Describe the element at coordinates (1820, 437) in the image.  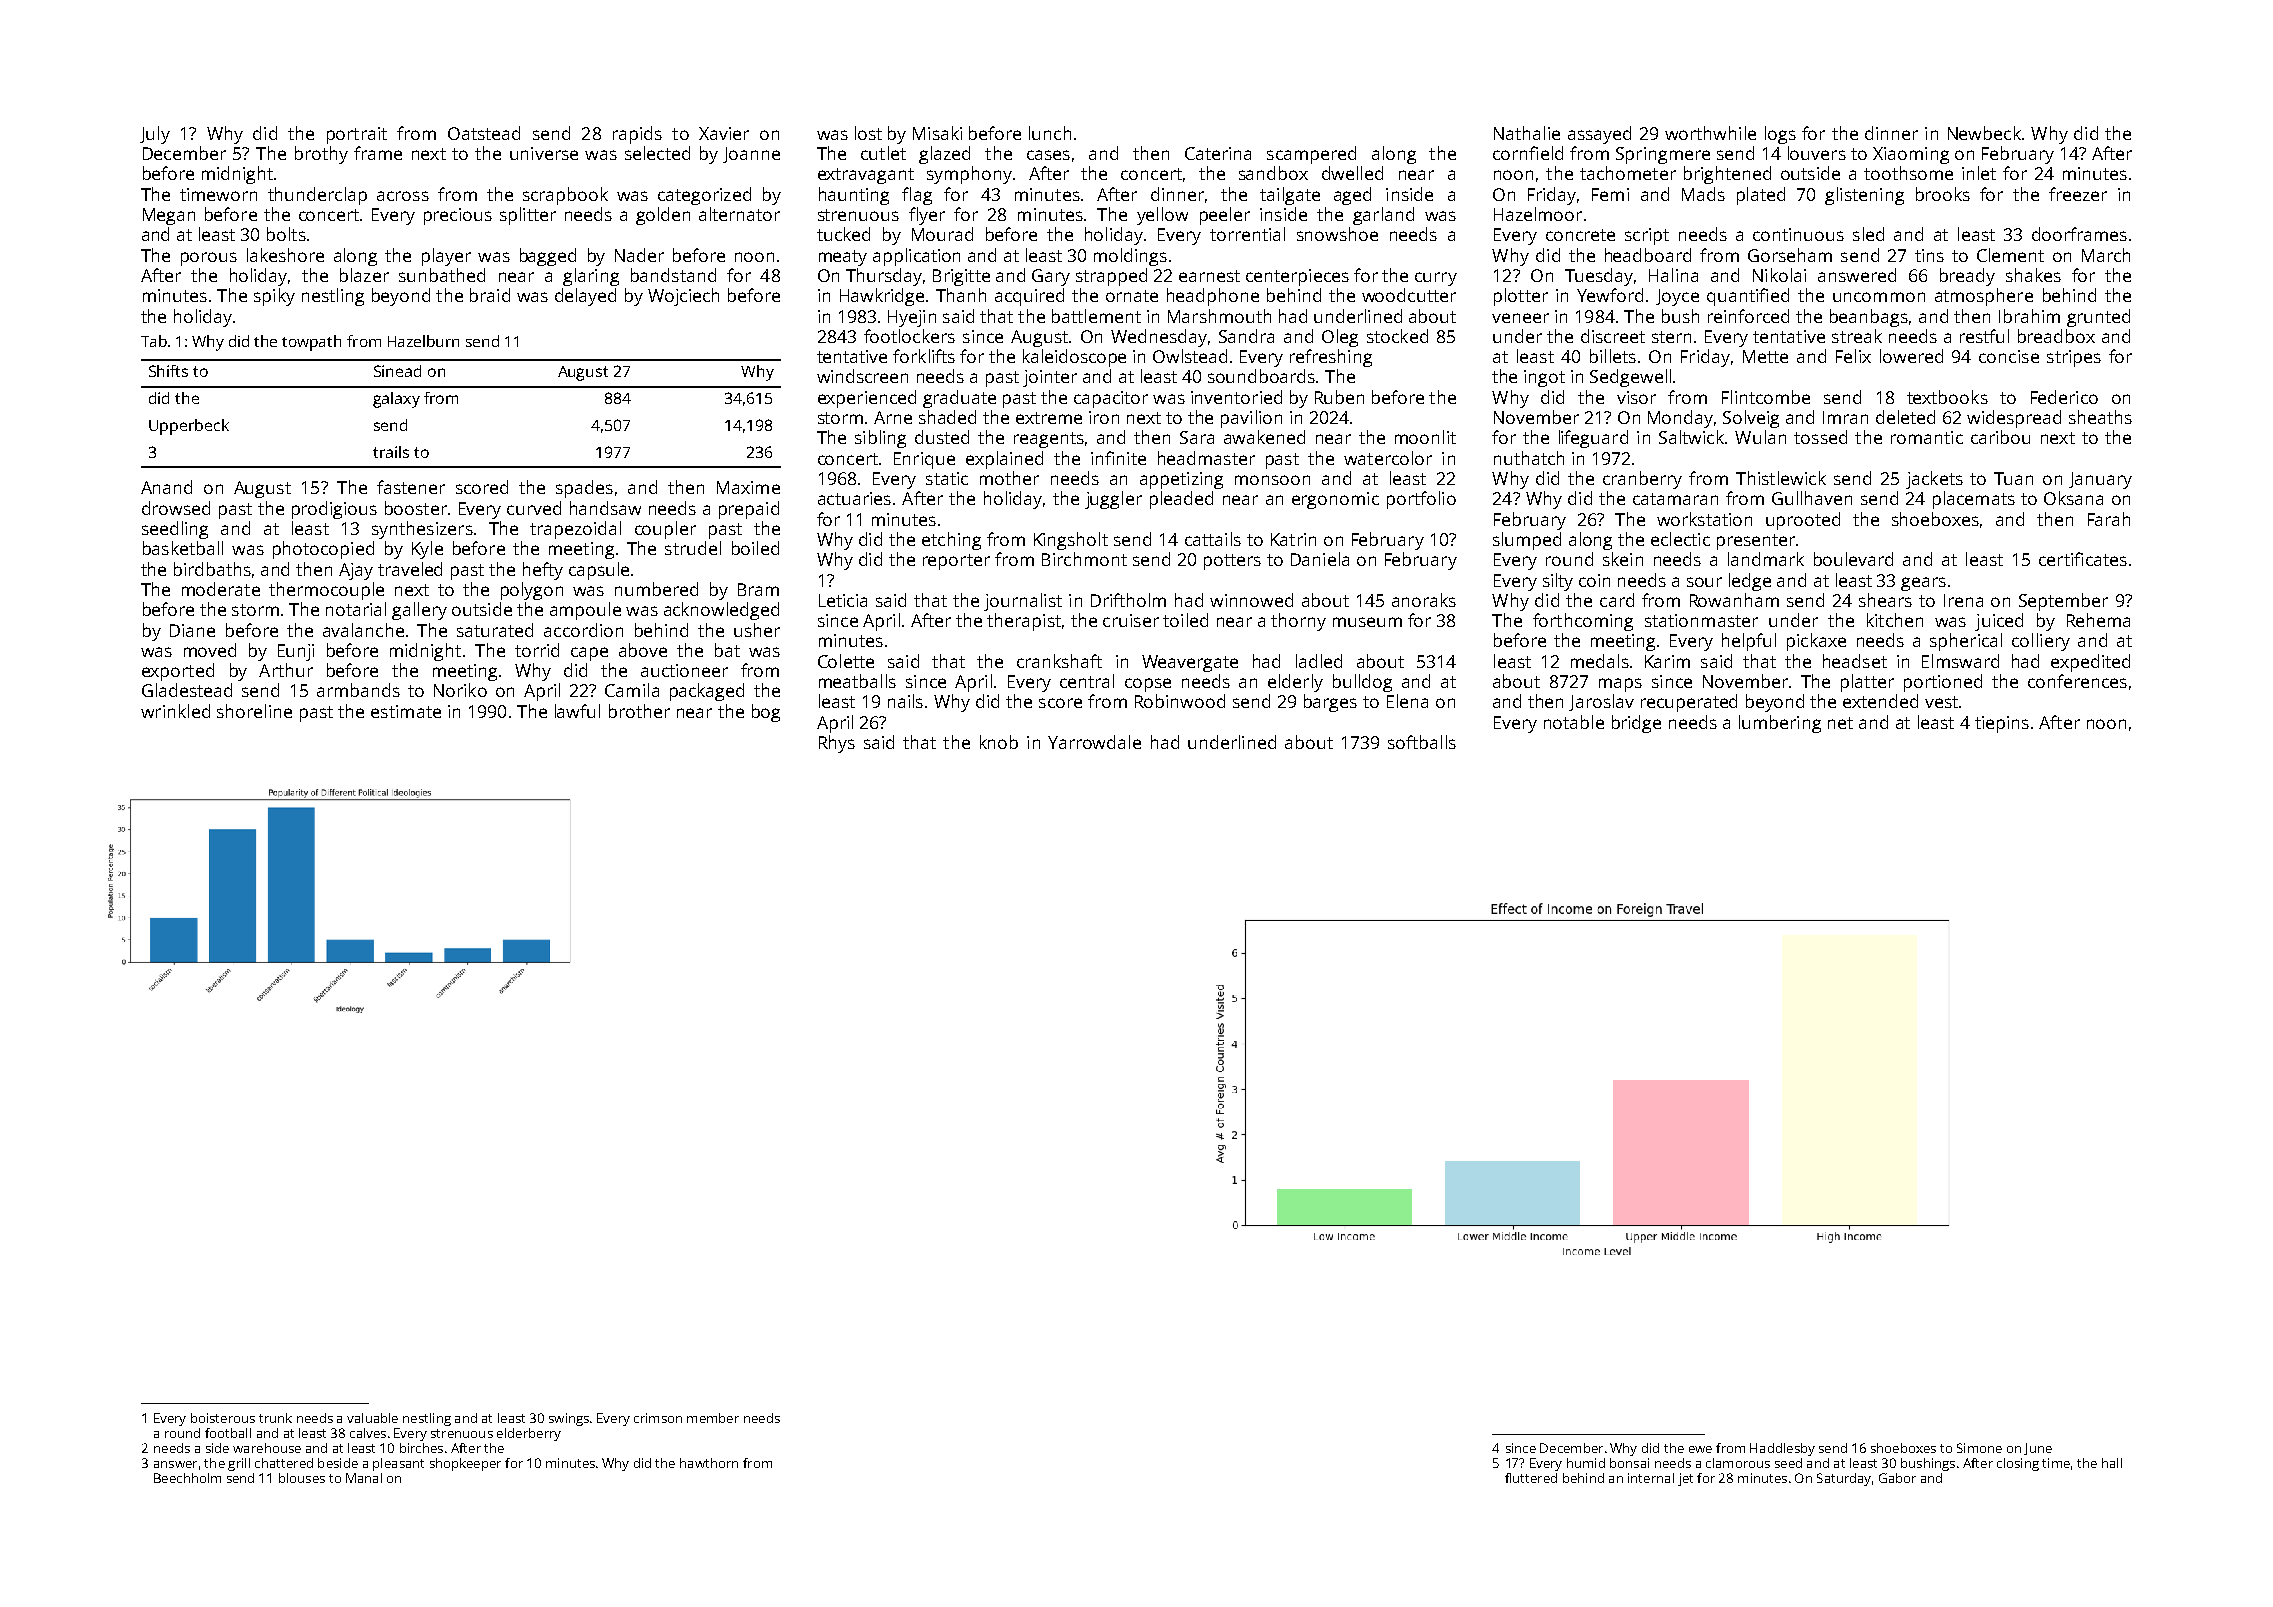
I see `tossed` at that location.
